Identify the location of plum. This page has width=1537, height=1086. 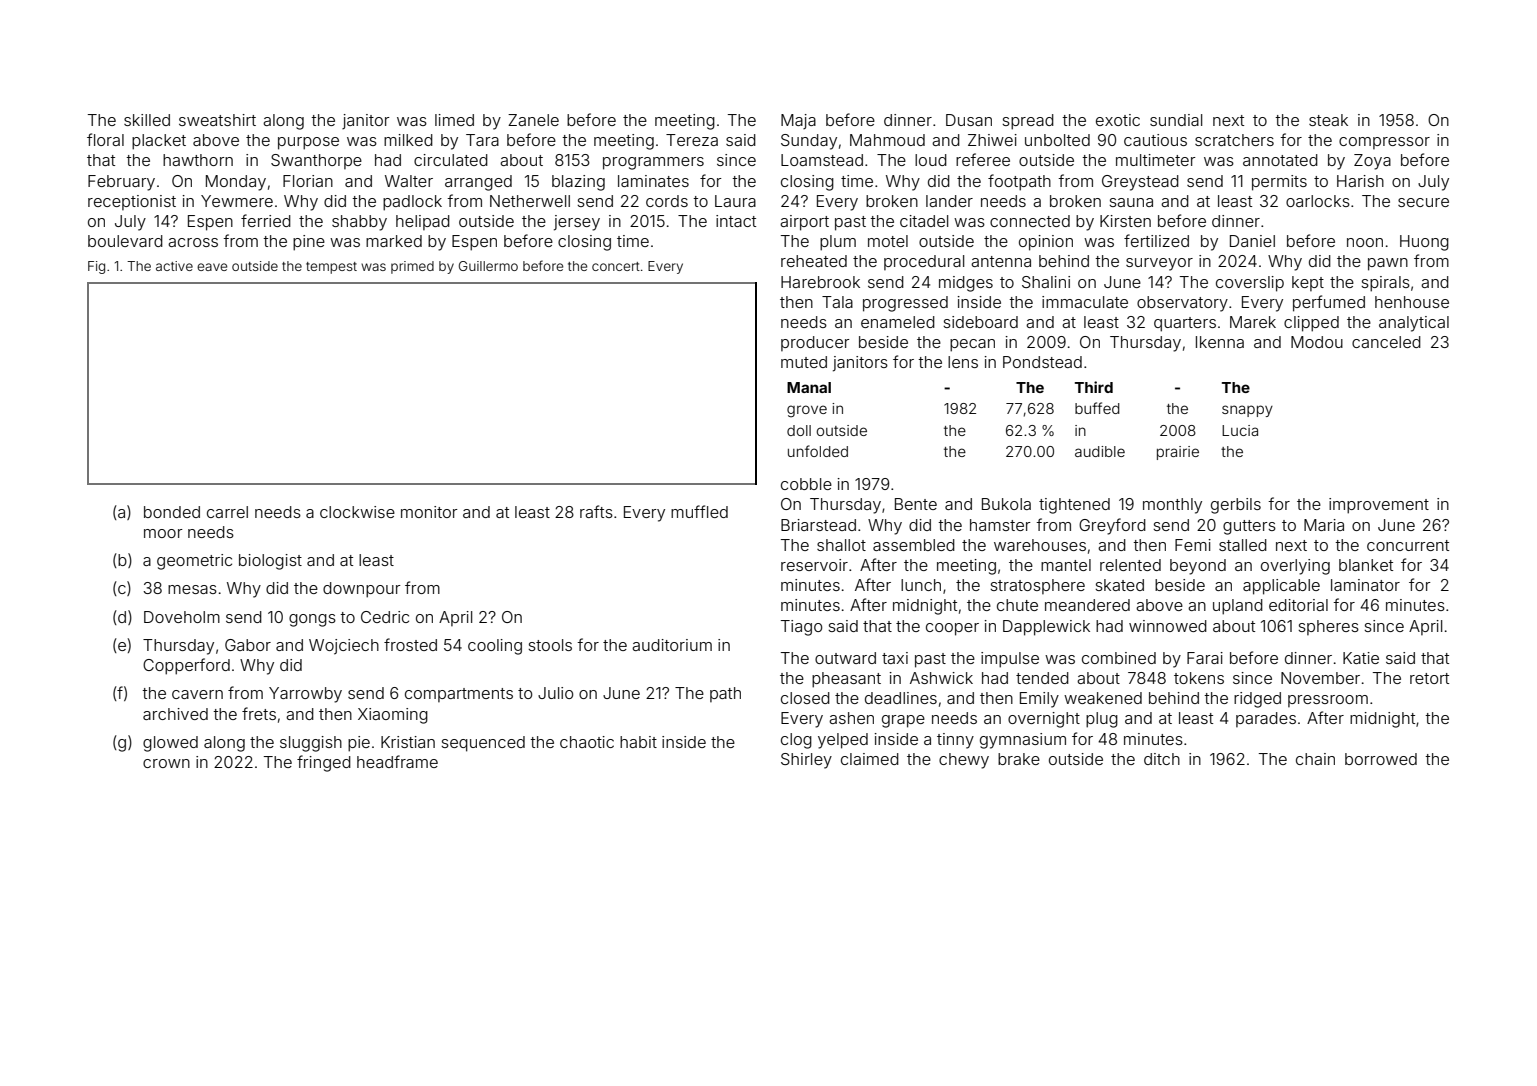
(838, 243).
